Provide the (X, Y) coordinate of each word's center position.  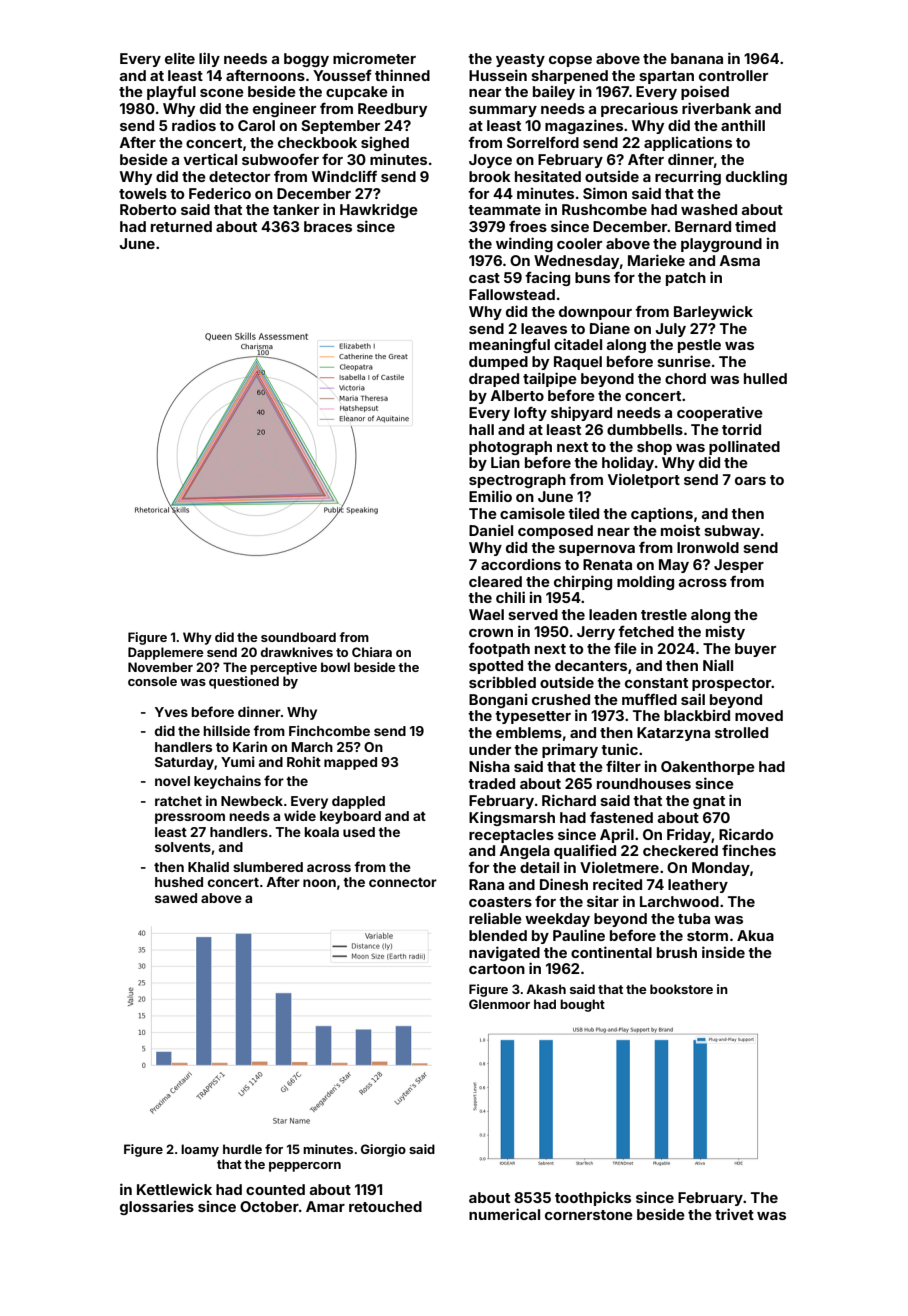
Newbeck (252, 801)
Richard (569, 800)
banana (697, 58)
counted (275, 1189)
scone (222, 93)
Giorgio (383, 1150)
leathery (698, 886)
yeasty (520, 60)
